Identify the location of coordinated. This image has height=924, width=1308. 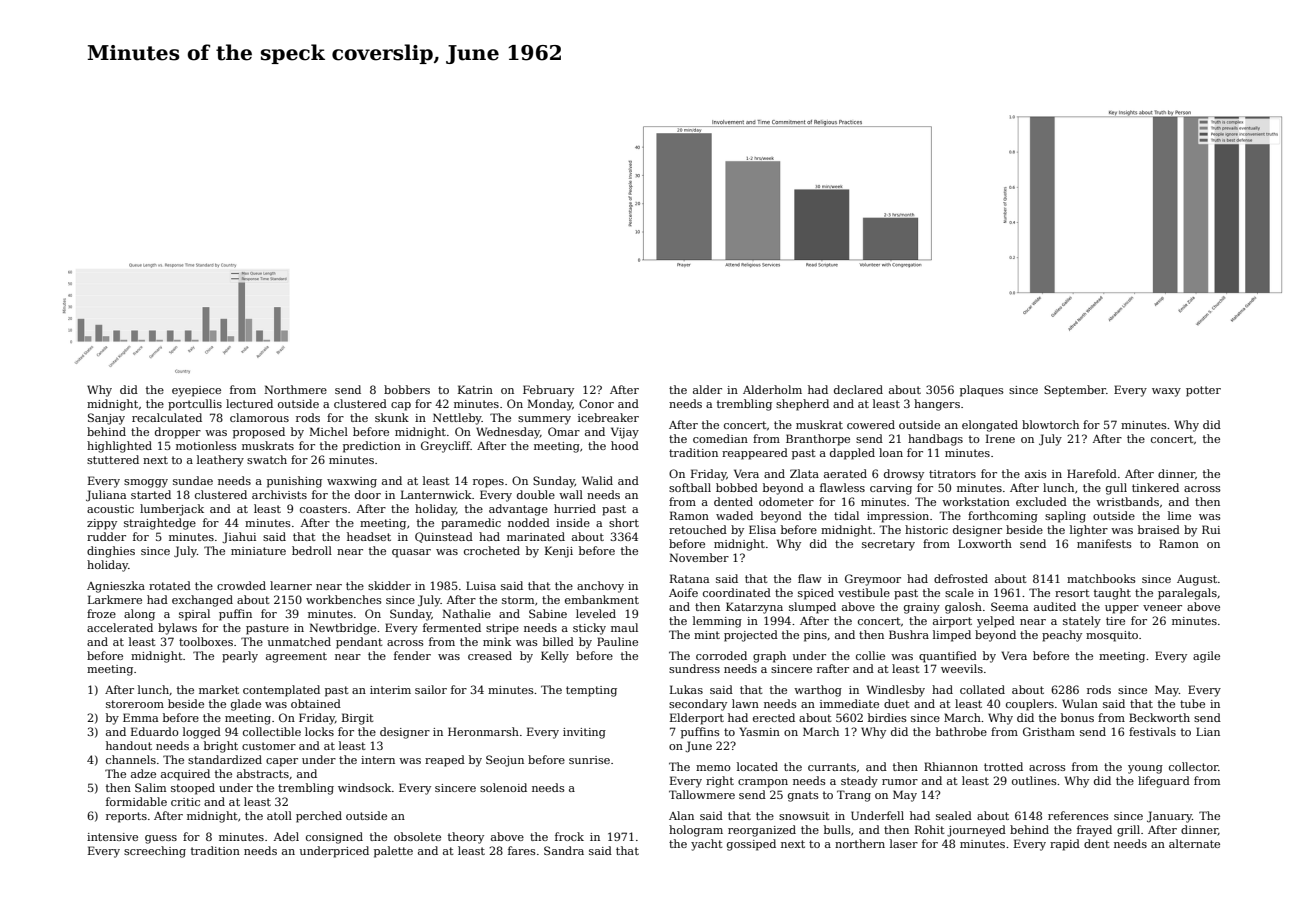
(737, 592).
